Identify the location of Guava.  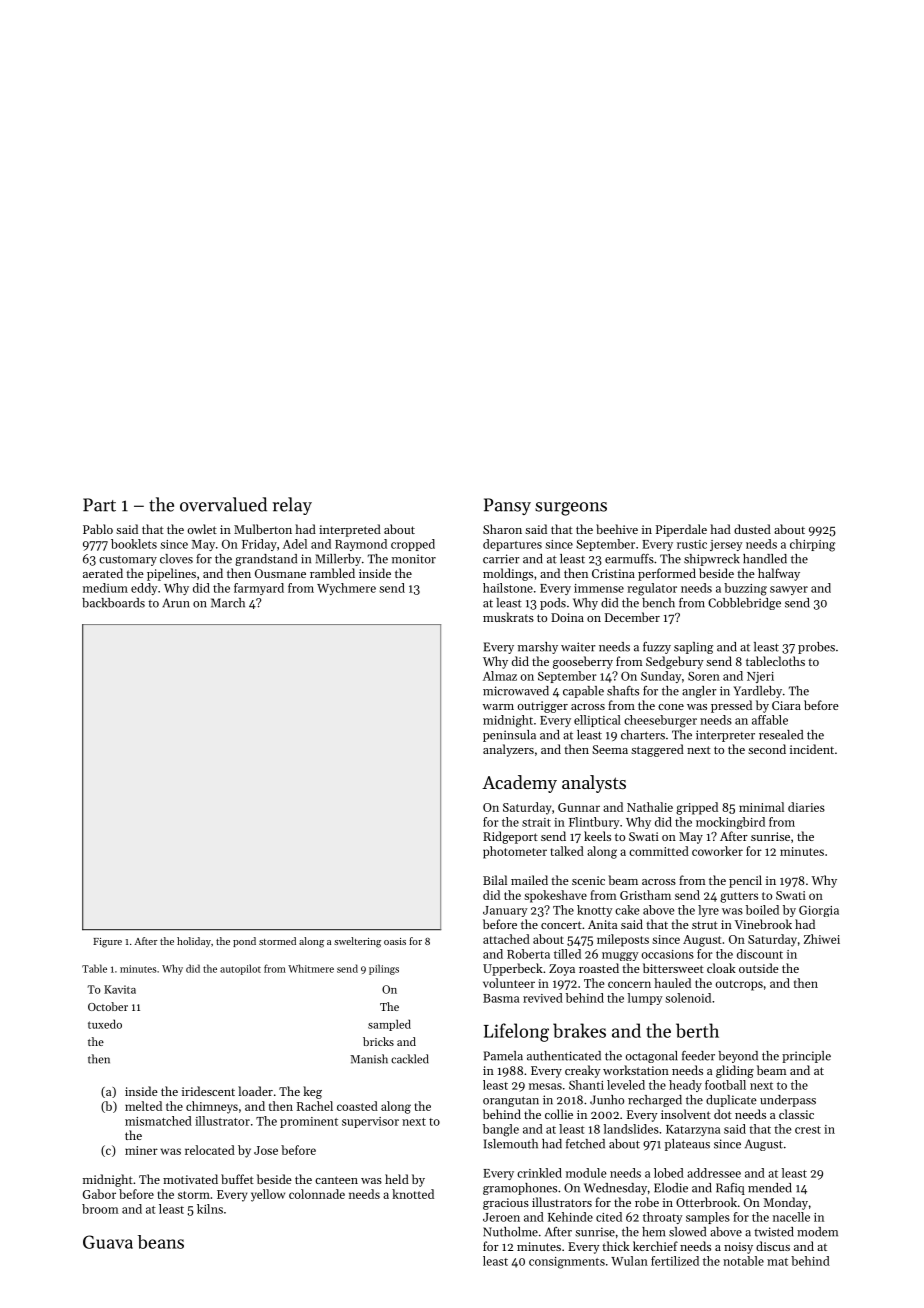
(108, 1242).
